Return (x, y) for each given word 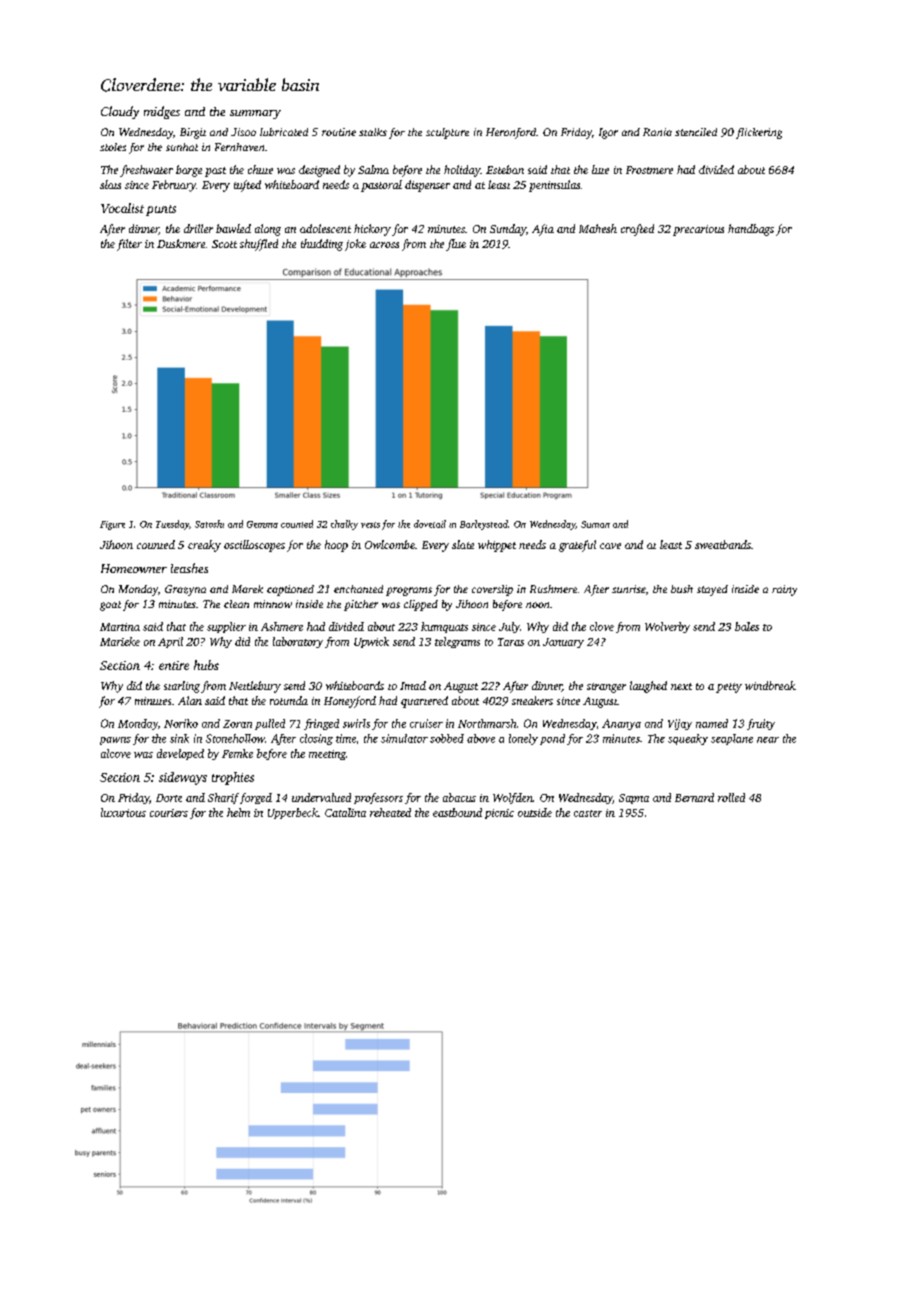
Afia (543, 230)
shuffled (259, 245)
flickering (759, 133)
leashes (189, 568)
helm (238, 812)
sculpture (447, 133)
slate (463, 544)
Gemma (262, 524)
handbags (751, 230)
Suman (595, 524)
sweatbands (723, 544)
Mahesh (598, 228)
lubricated (284, 132)
